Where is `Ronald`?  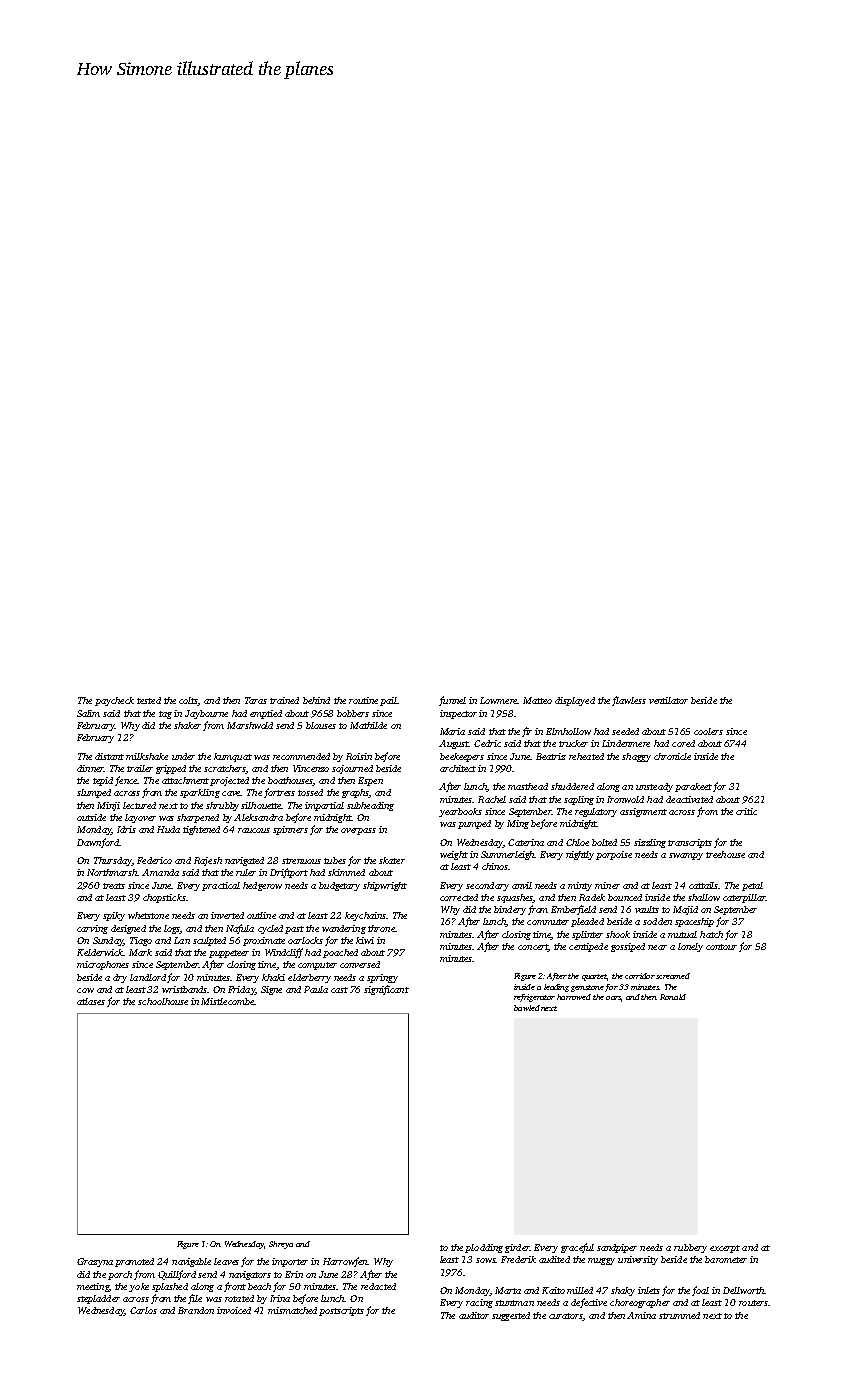
Ronald is located at coordinates (673, 997).
